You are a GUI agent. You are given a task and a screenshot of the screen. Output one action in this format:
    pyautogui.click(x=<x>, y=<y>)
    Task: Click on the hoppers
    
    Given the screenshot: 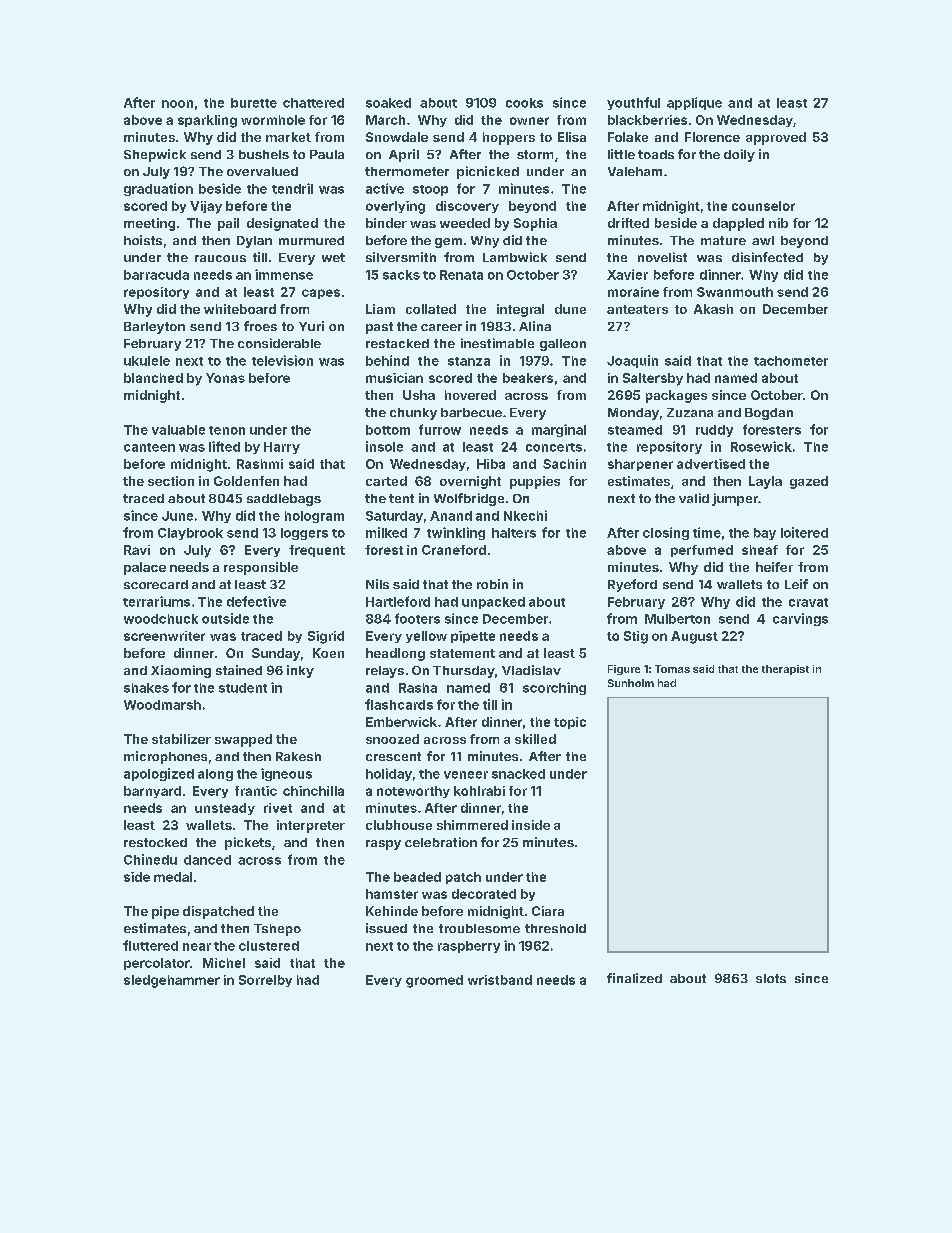 What is the action you would take?
    pyautogui.click(x=509, y=138)
